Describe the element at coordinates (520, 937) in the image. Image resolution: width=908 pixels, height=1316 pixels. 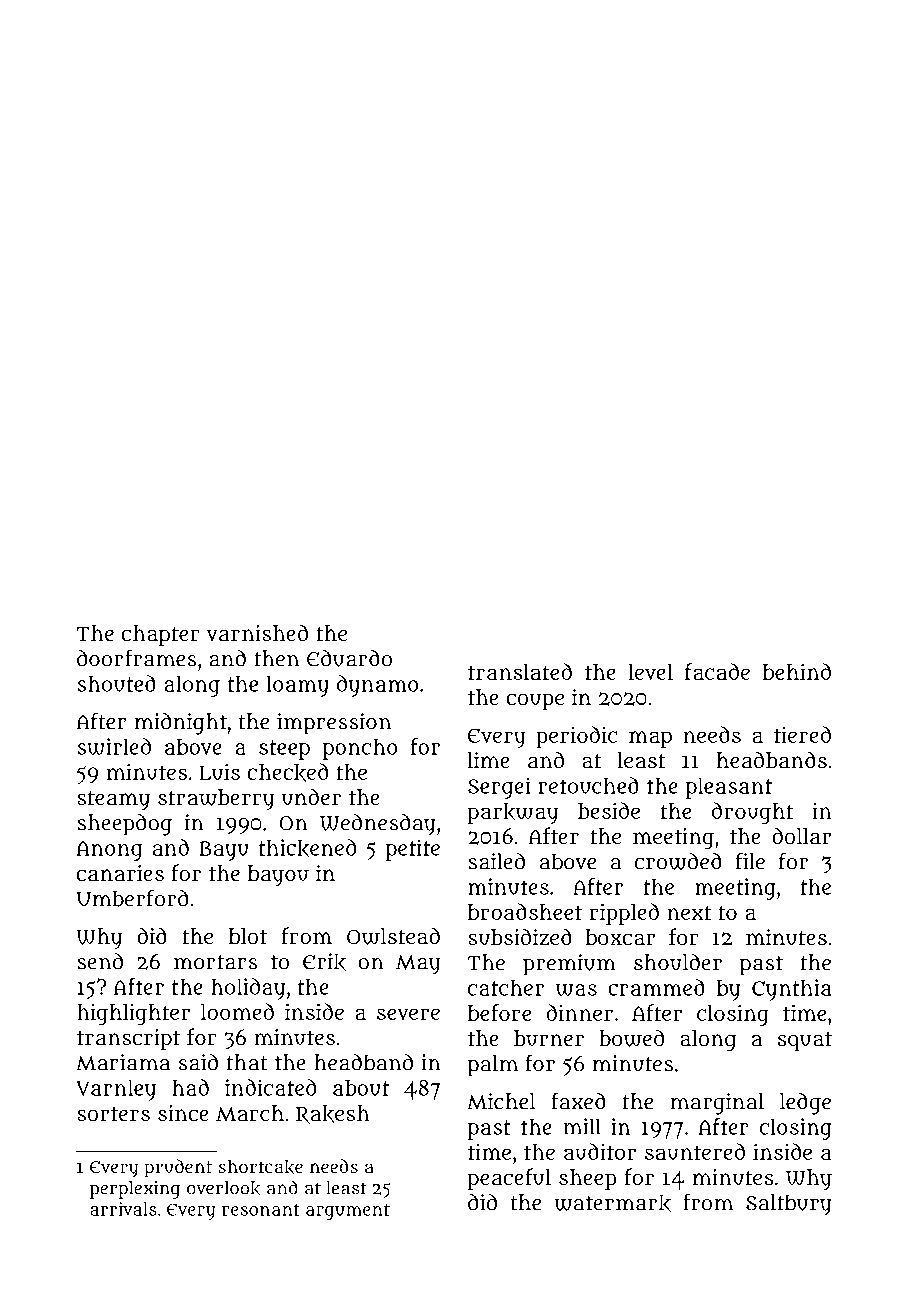
I see `subsidized` at that location.
